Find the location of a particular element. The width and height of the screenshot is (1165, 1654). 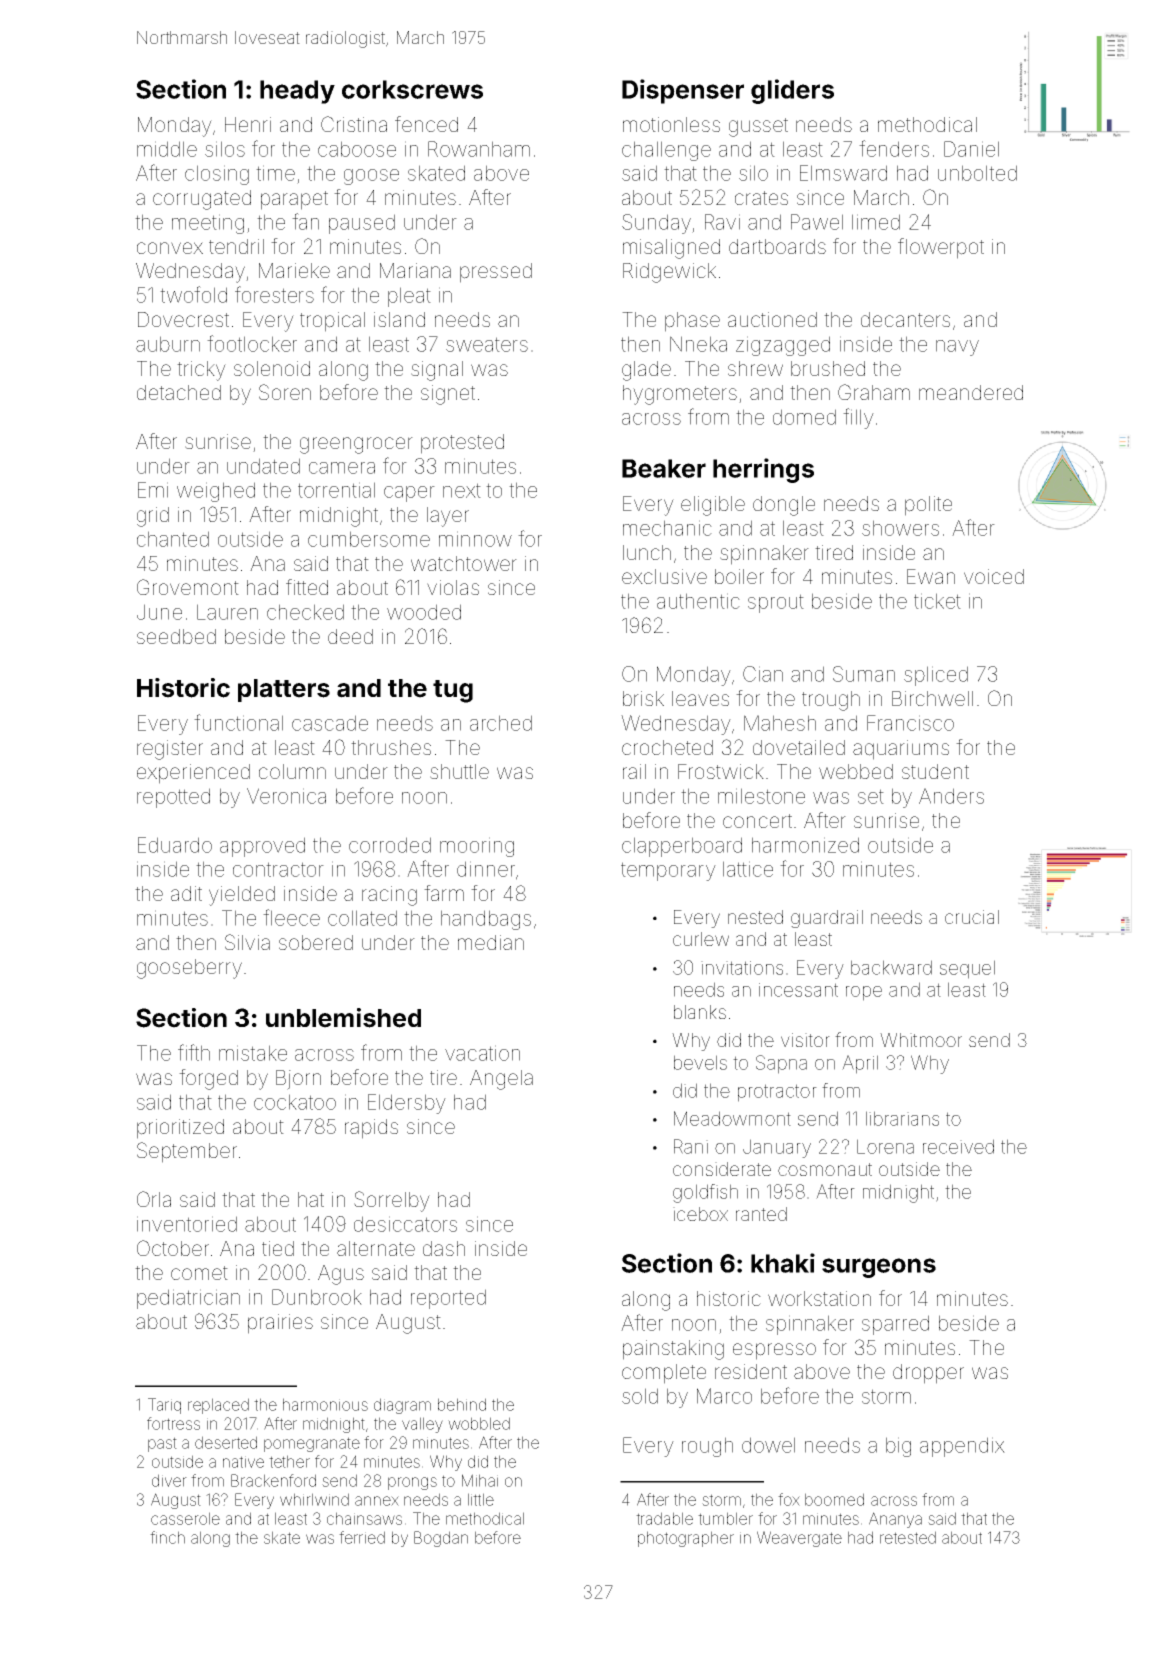

Beaker is located at coordinates (664, 468).
